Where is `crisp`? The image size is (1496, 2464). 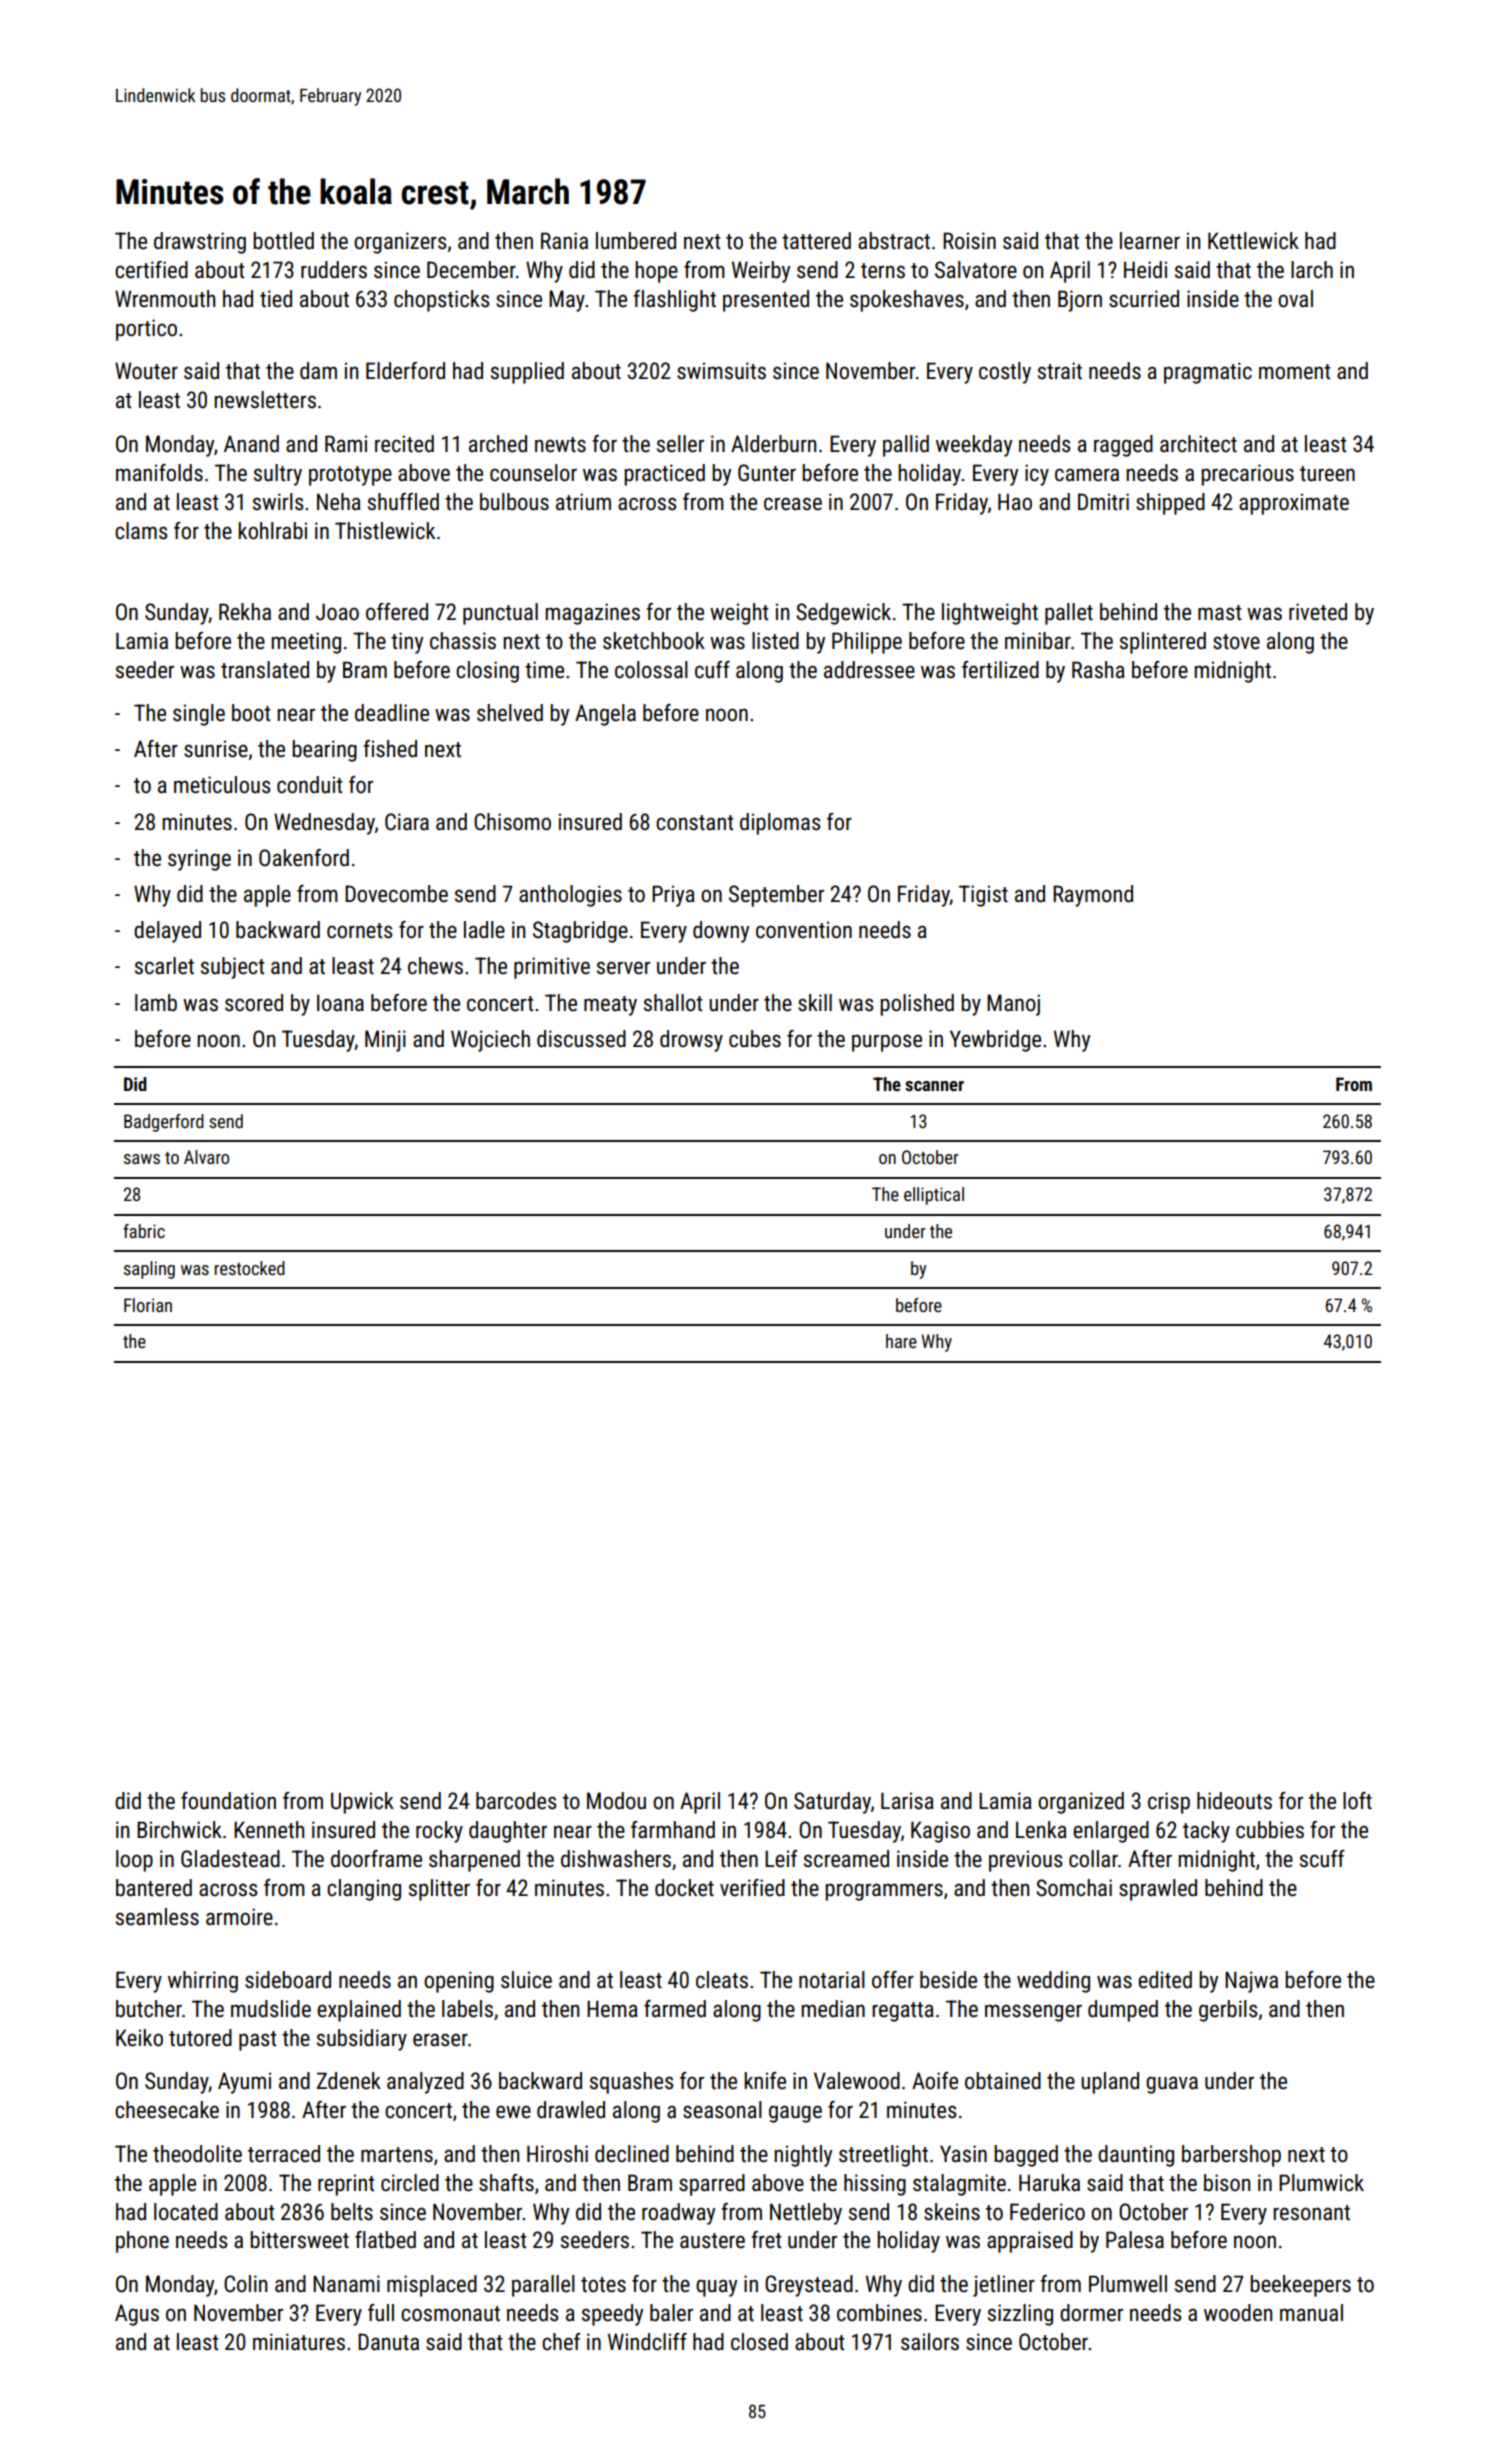
crisp is located at coordinates (1169, 1803).
